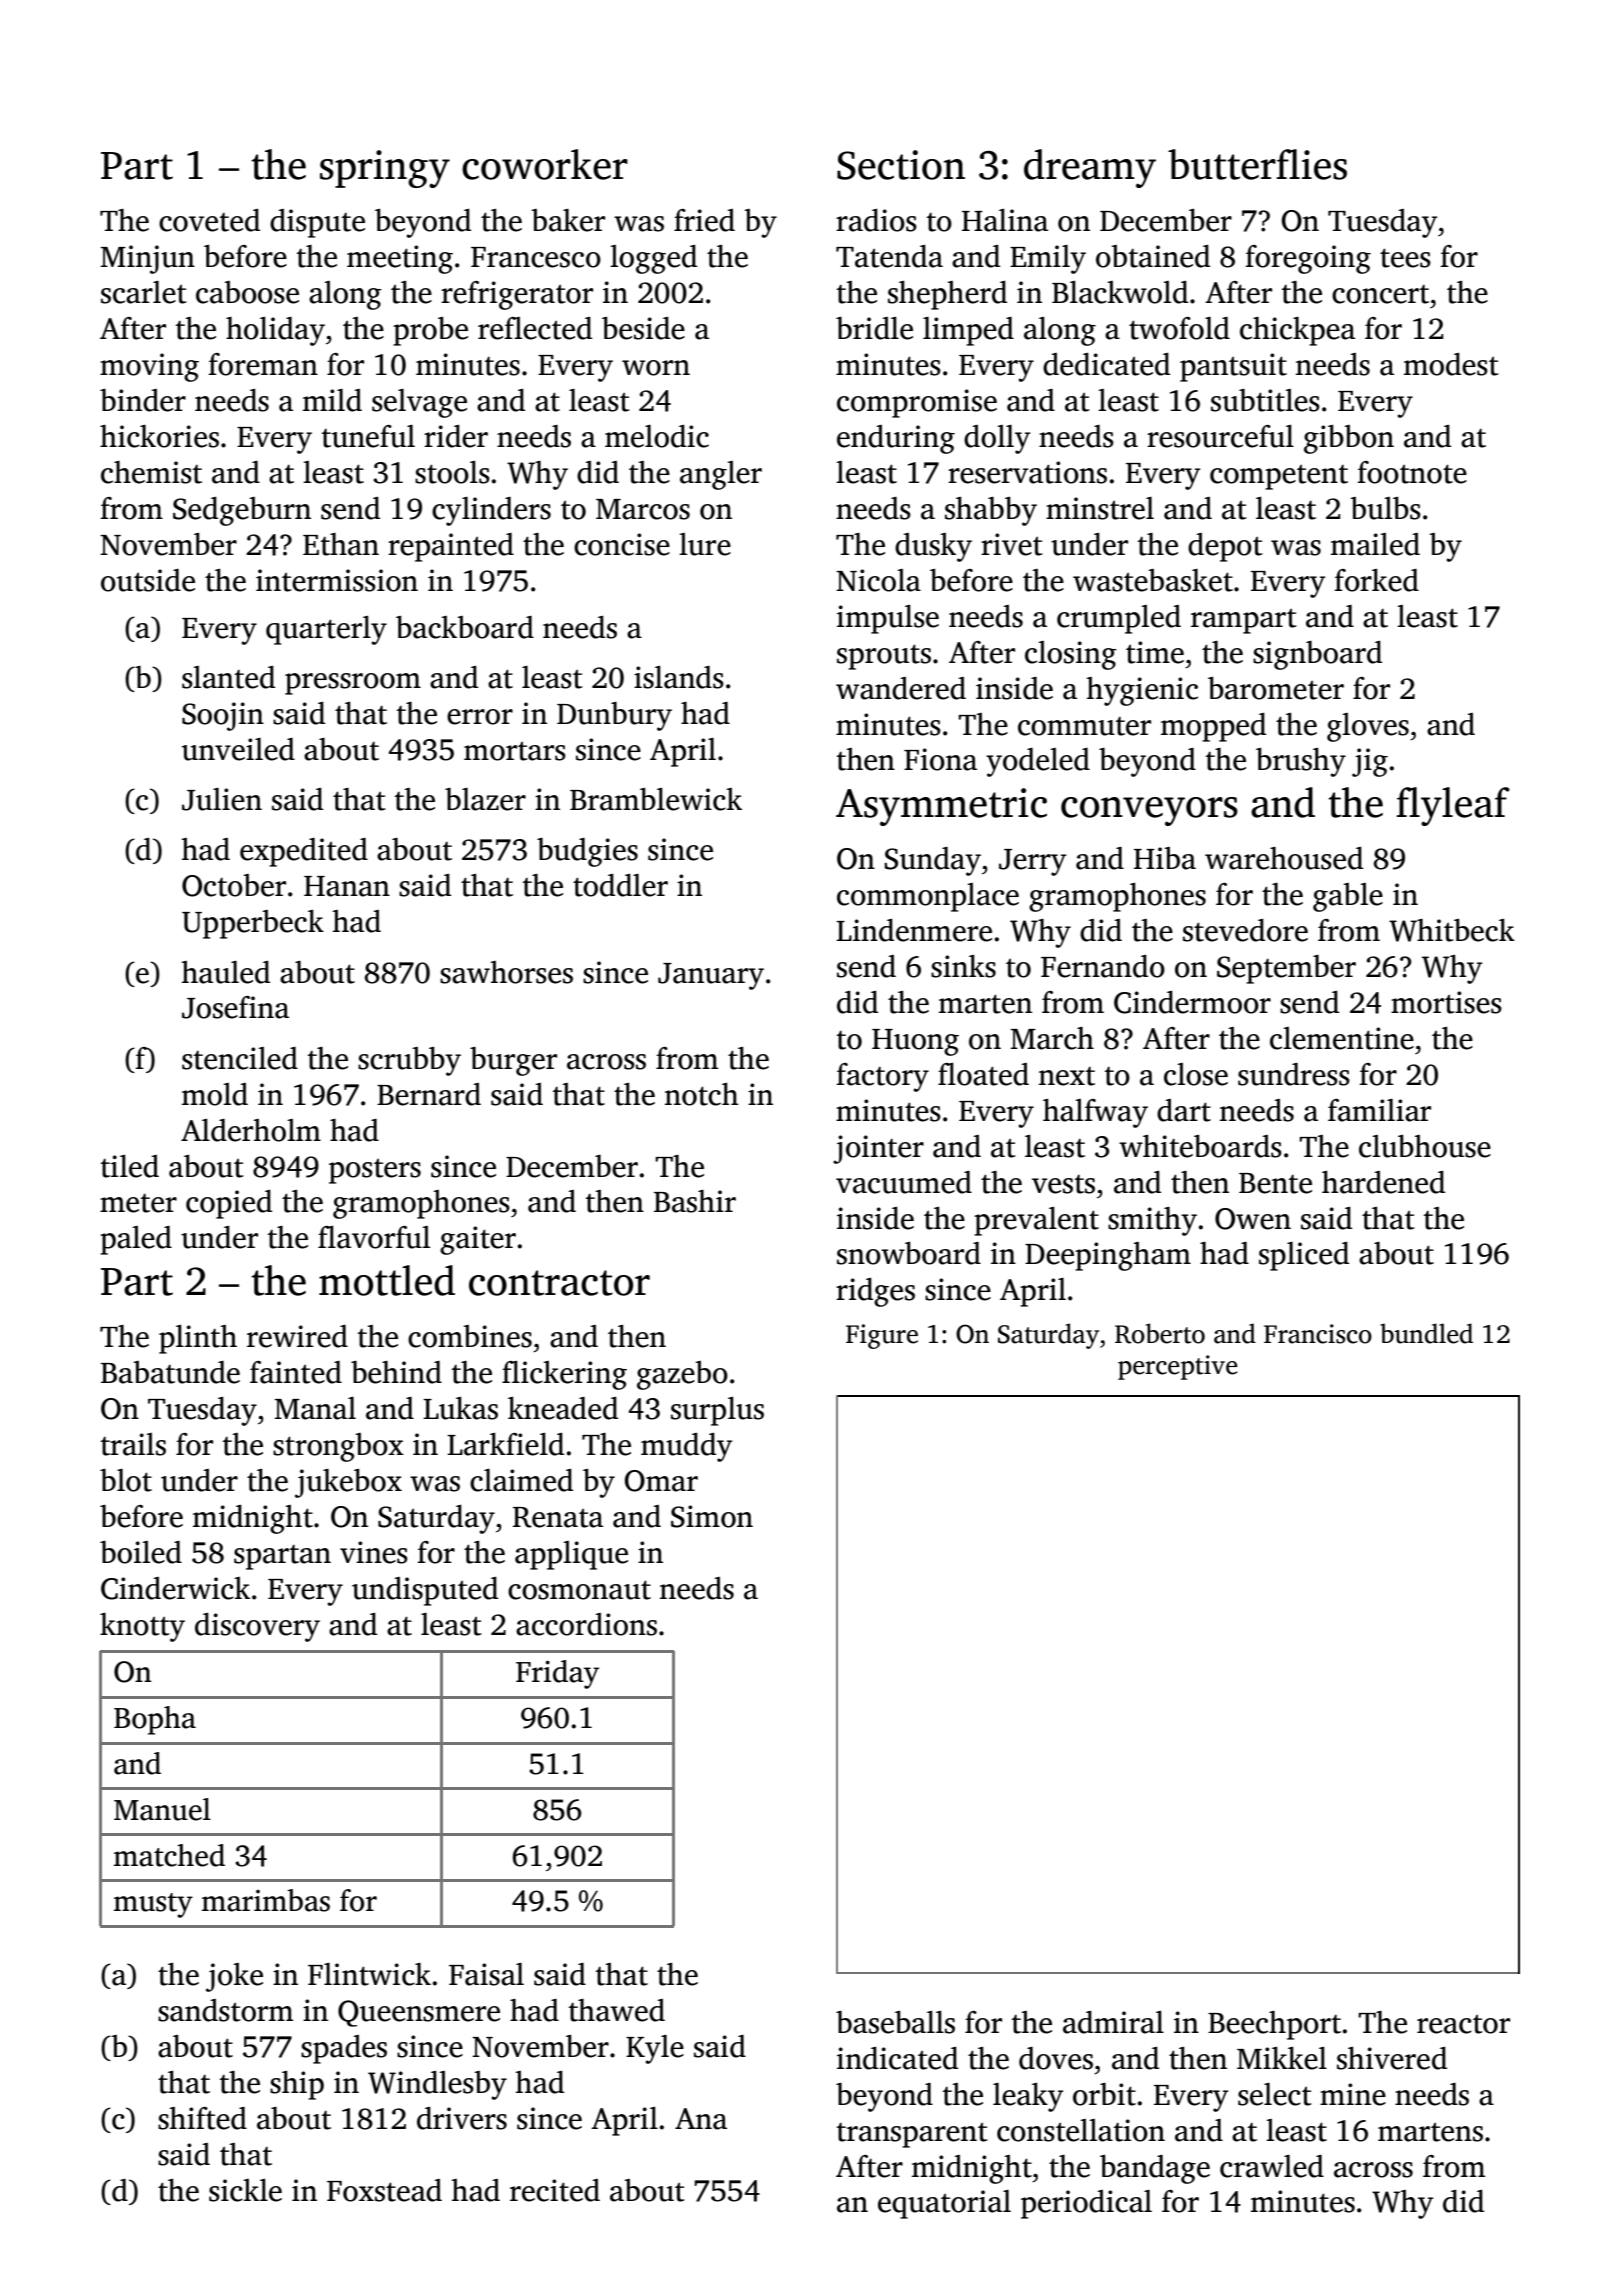  I want to click on copied, so click(229, 1204).
